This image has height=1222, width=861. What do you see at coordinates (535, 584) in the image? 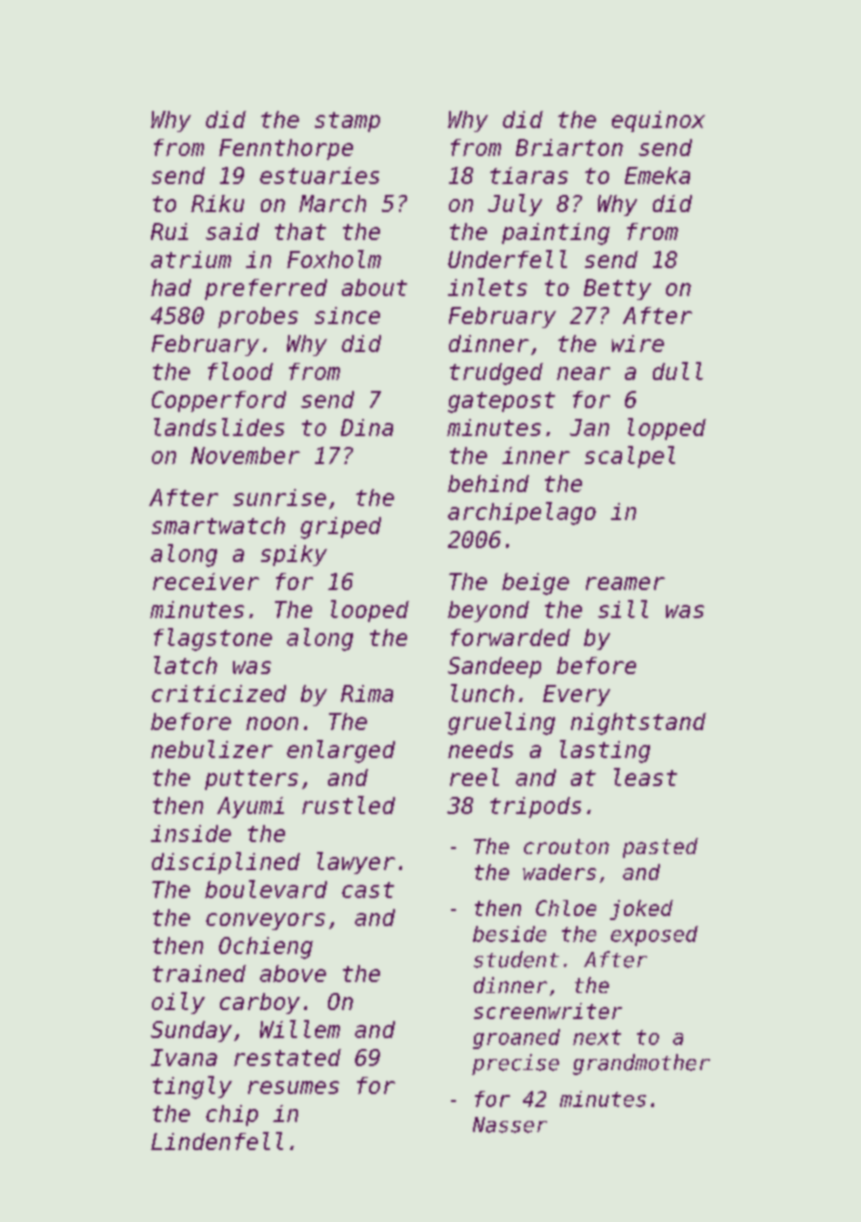
I see `beige` at bounding box center [535, 584].
